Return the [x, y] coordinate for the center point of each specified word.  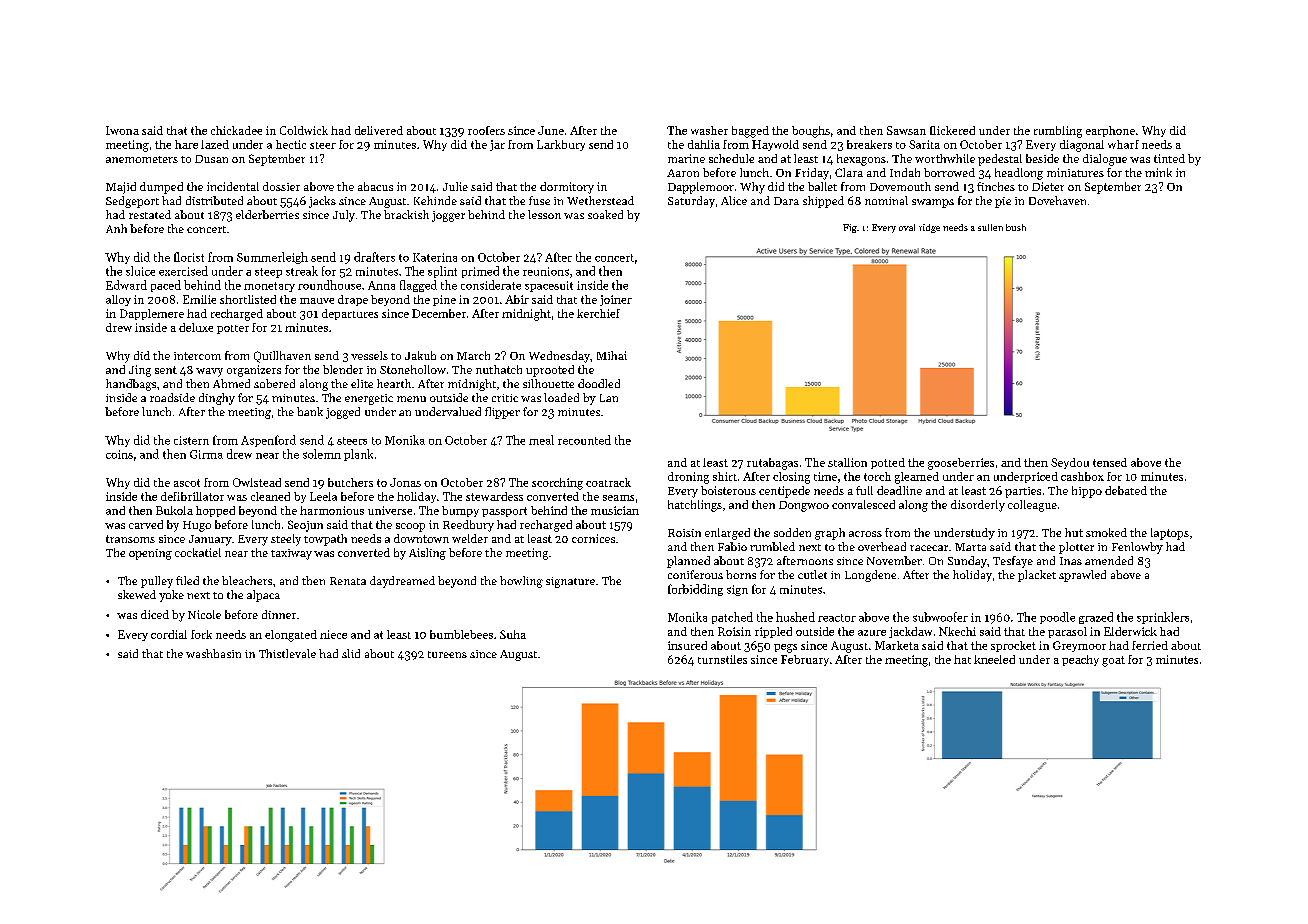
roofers [486, 130]
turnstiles [722, 659]
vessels [369, 355]
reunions [546, 271]
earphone [1110, 131]
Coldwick [304, 130]
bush [1016, 227]
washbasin [213, 653]
